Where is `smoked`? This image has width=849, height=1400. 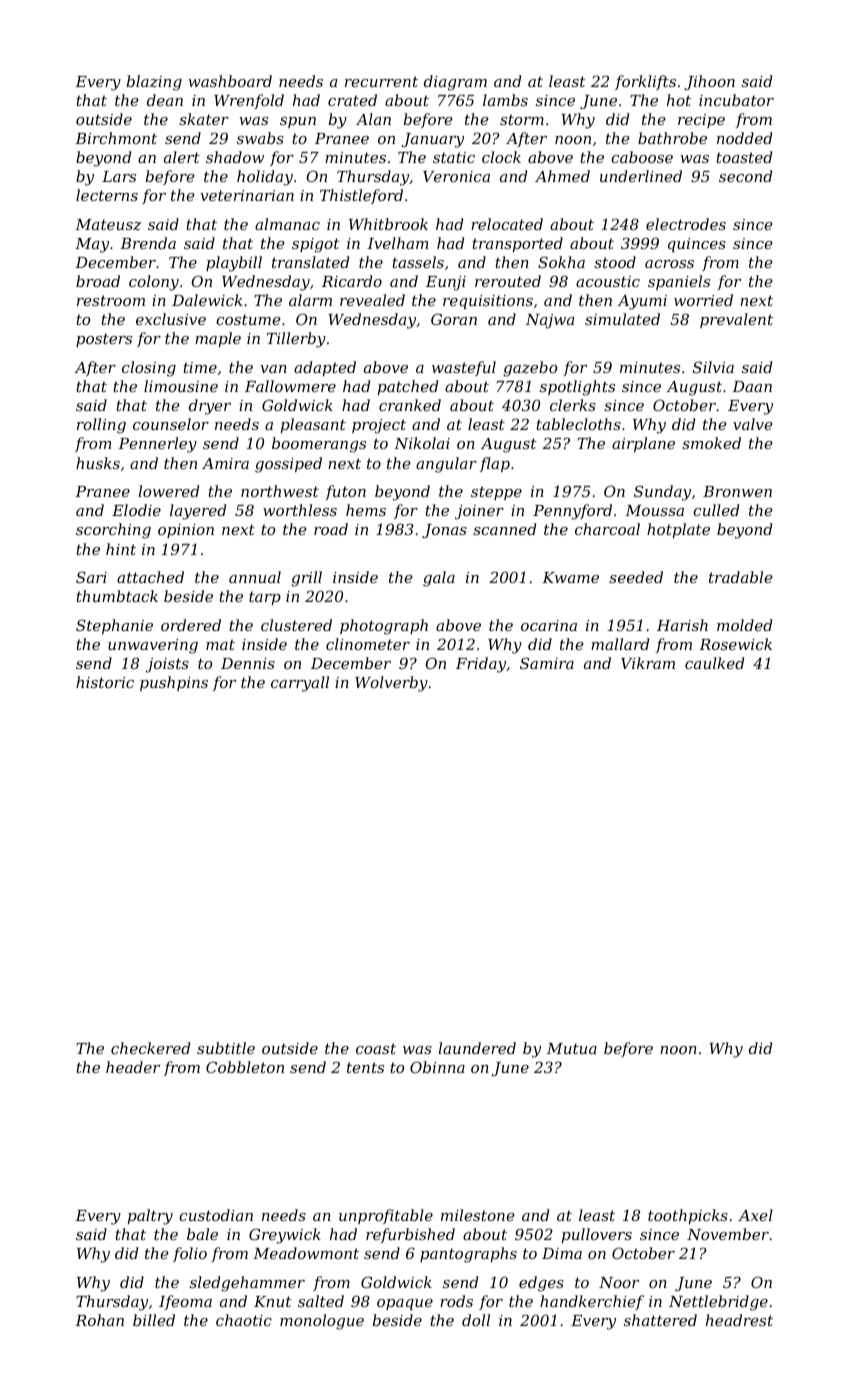 smoked is located at coordinates (711, 443).
